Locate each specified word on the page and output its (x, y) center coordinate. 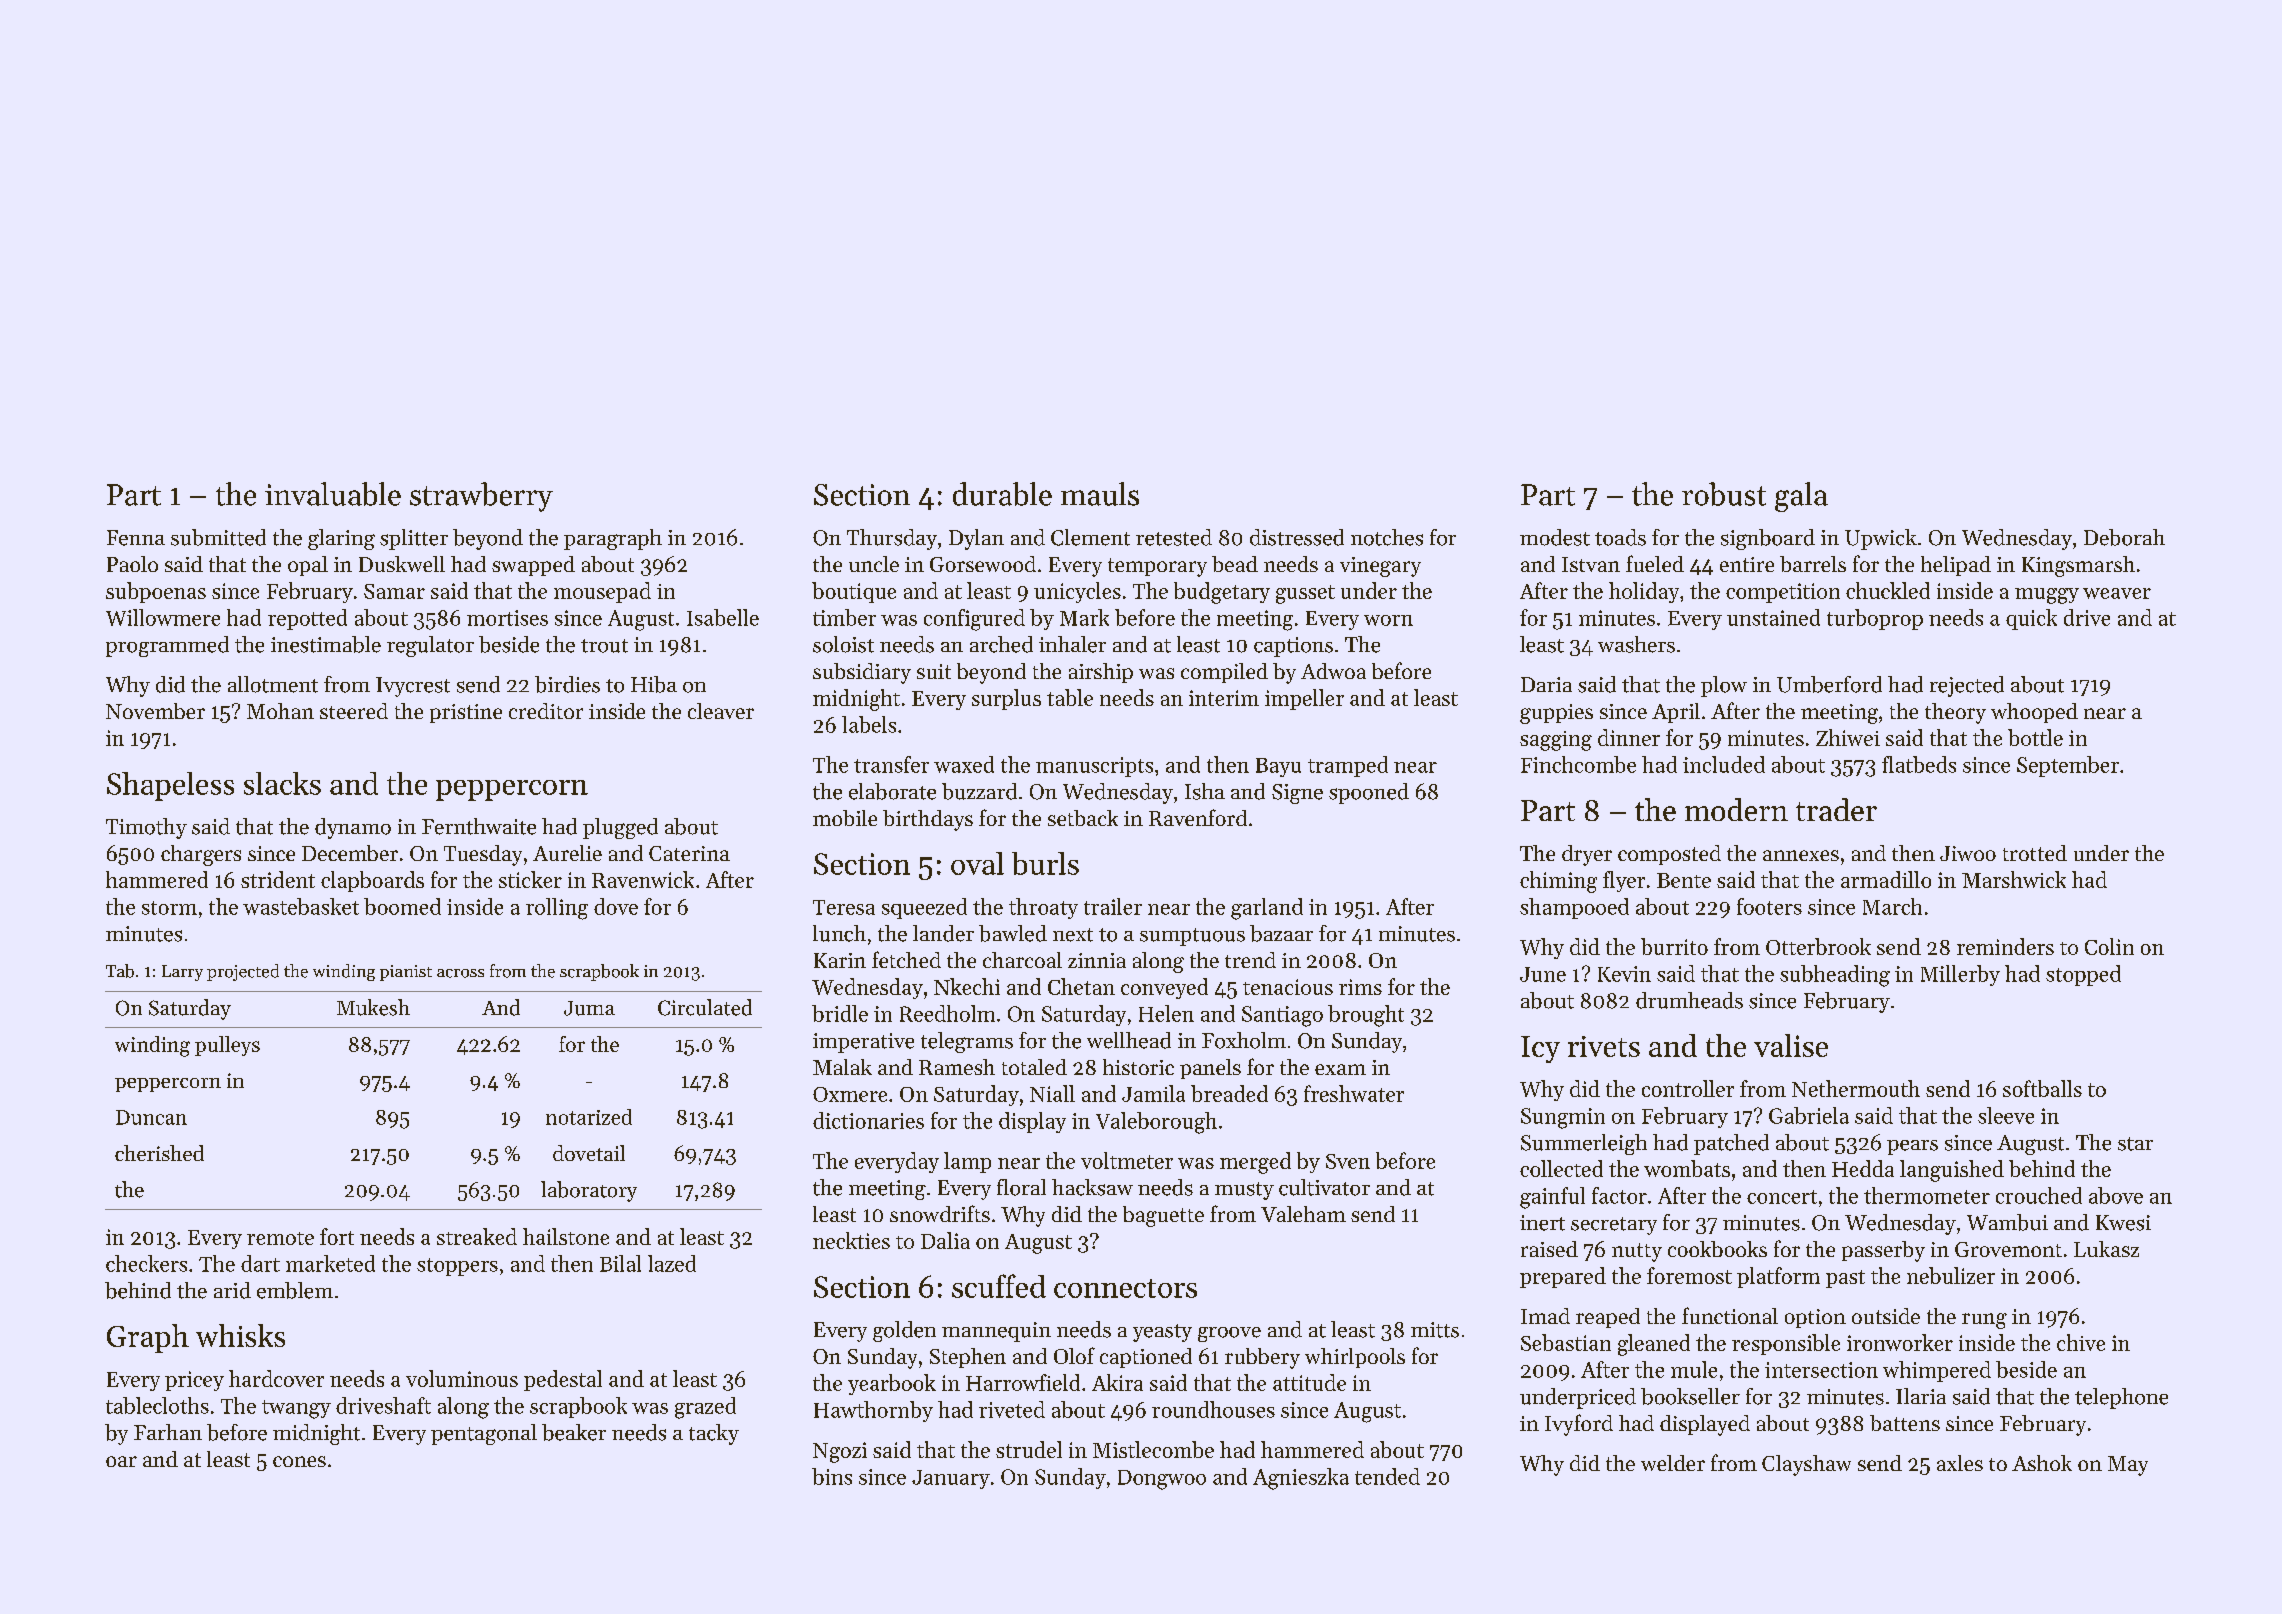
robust (1724, 494)
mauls (1100, 494)
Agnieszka (1301, 1479)
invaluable (333, 494)
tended (1387, 1476)
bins (832, 1476)
